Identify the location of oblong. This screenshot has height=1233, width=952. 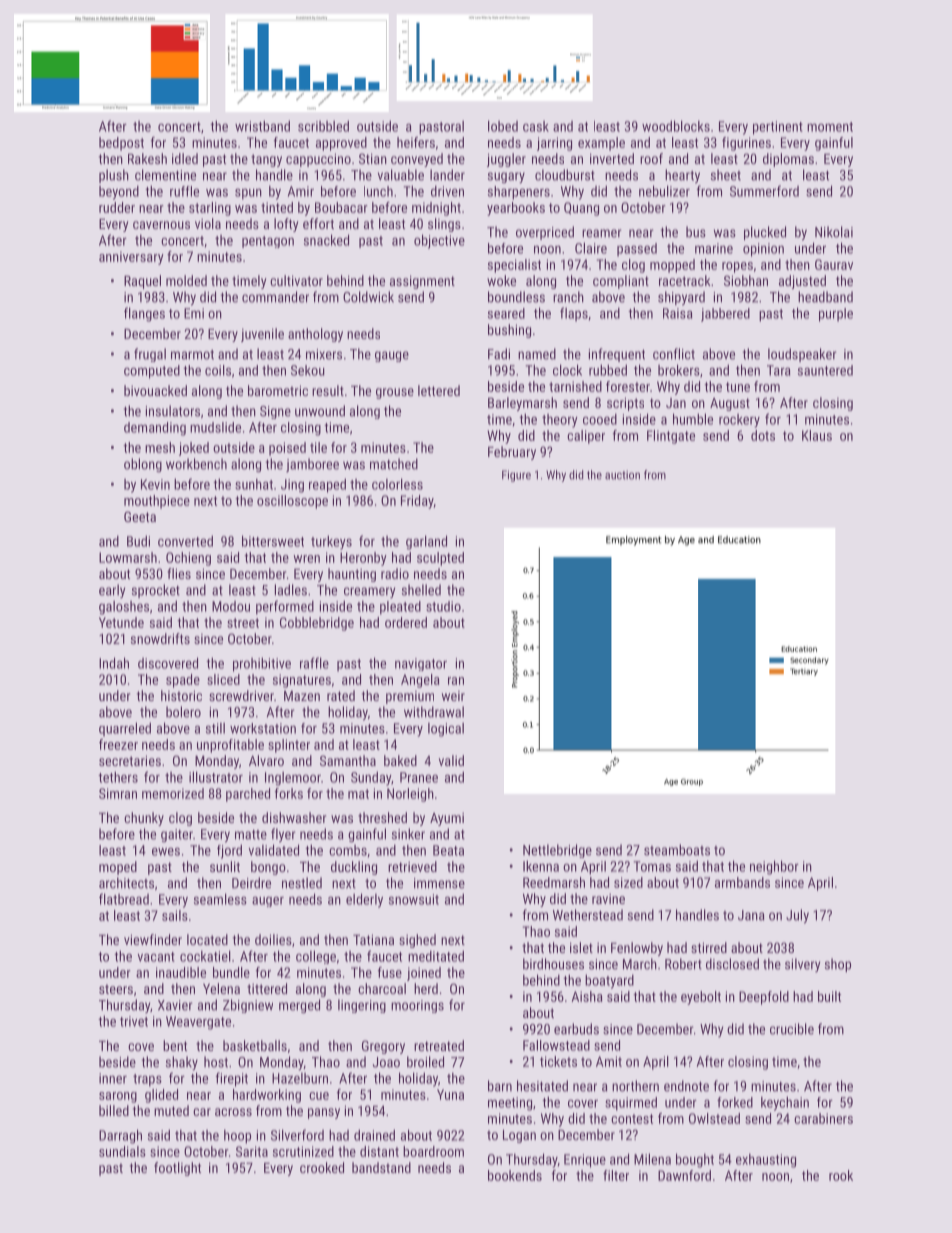
(143, 465).
